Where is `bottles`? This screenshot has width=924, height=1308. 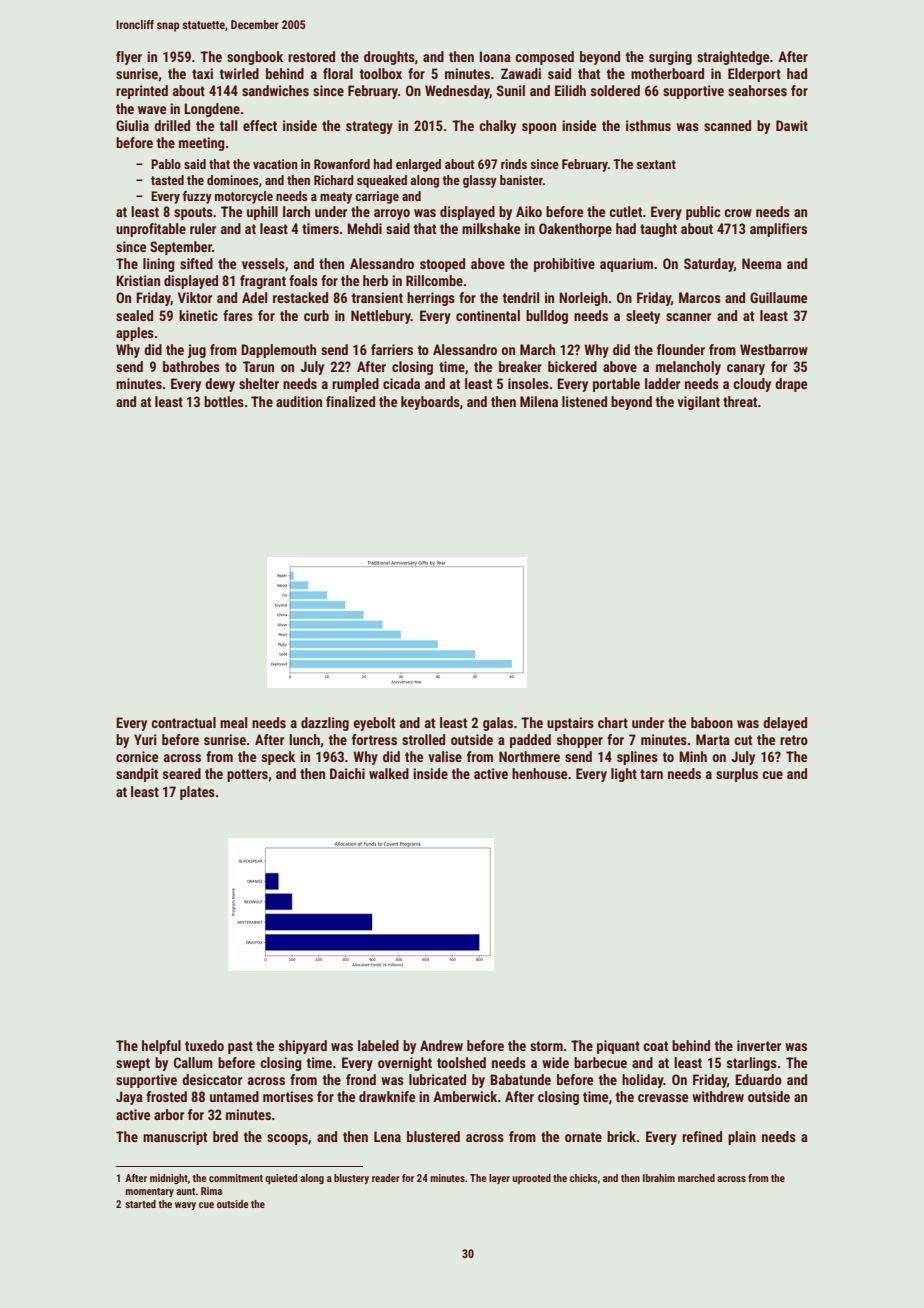
bottles is located at coordinates (224, 401).
